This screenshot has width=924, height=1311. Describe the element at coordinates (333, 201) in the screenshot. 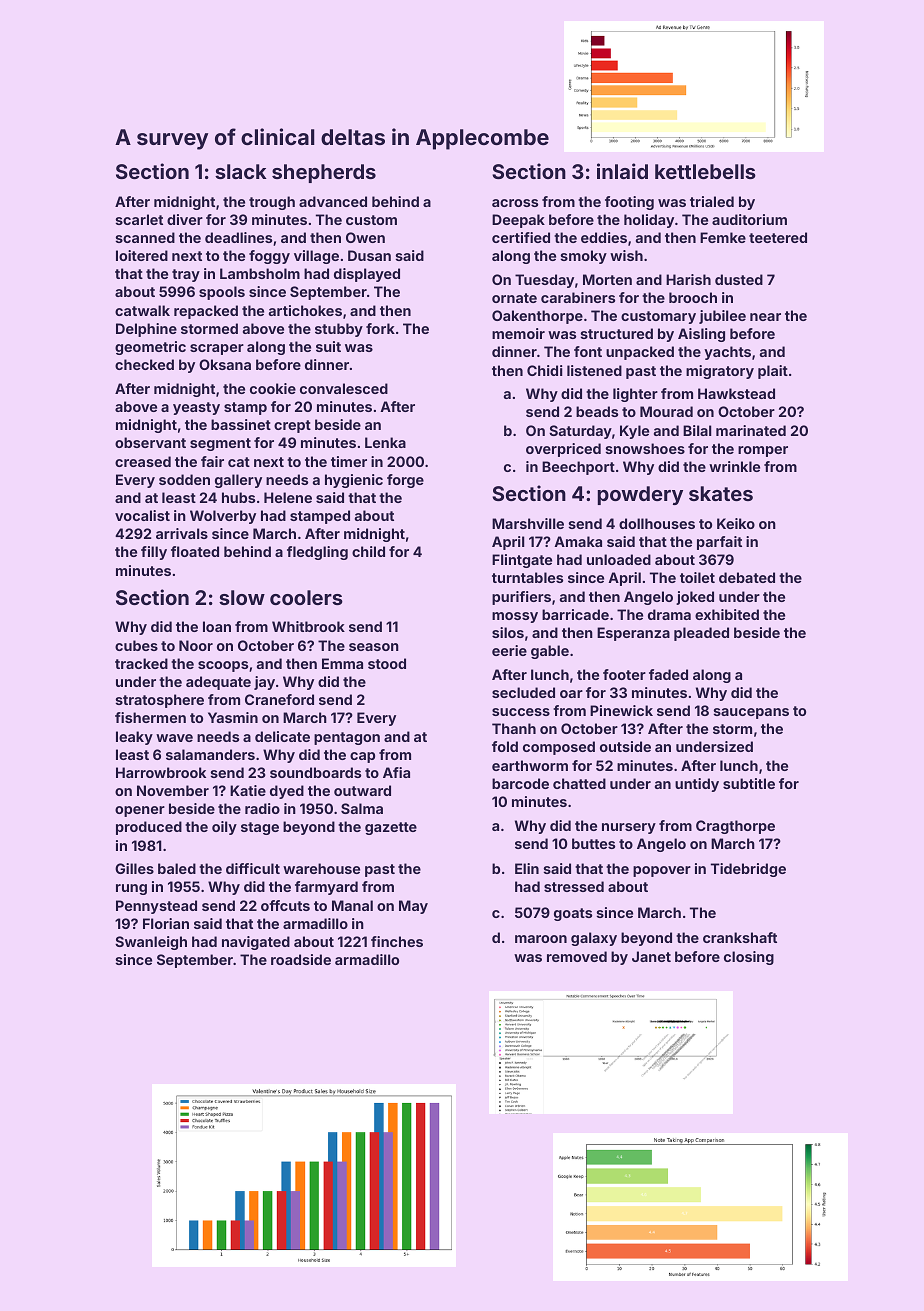

I see `advanced` at that location.
